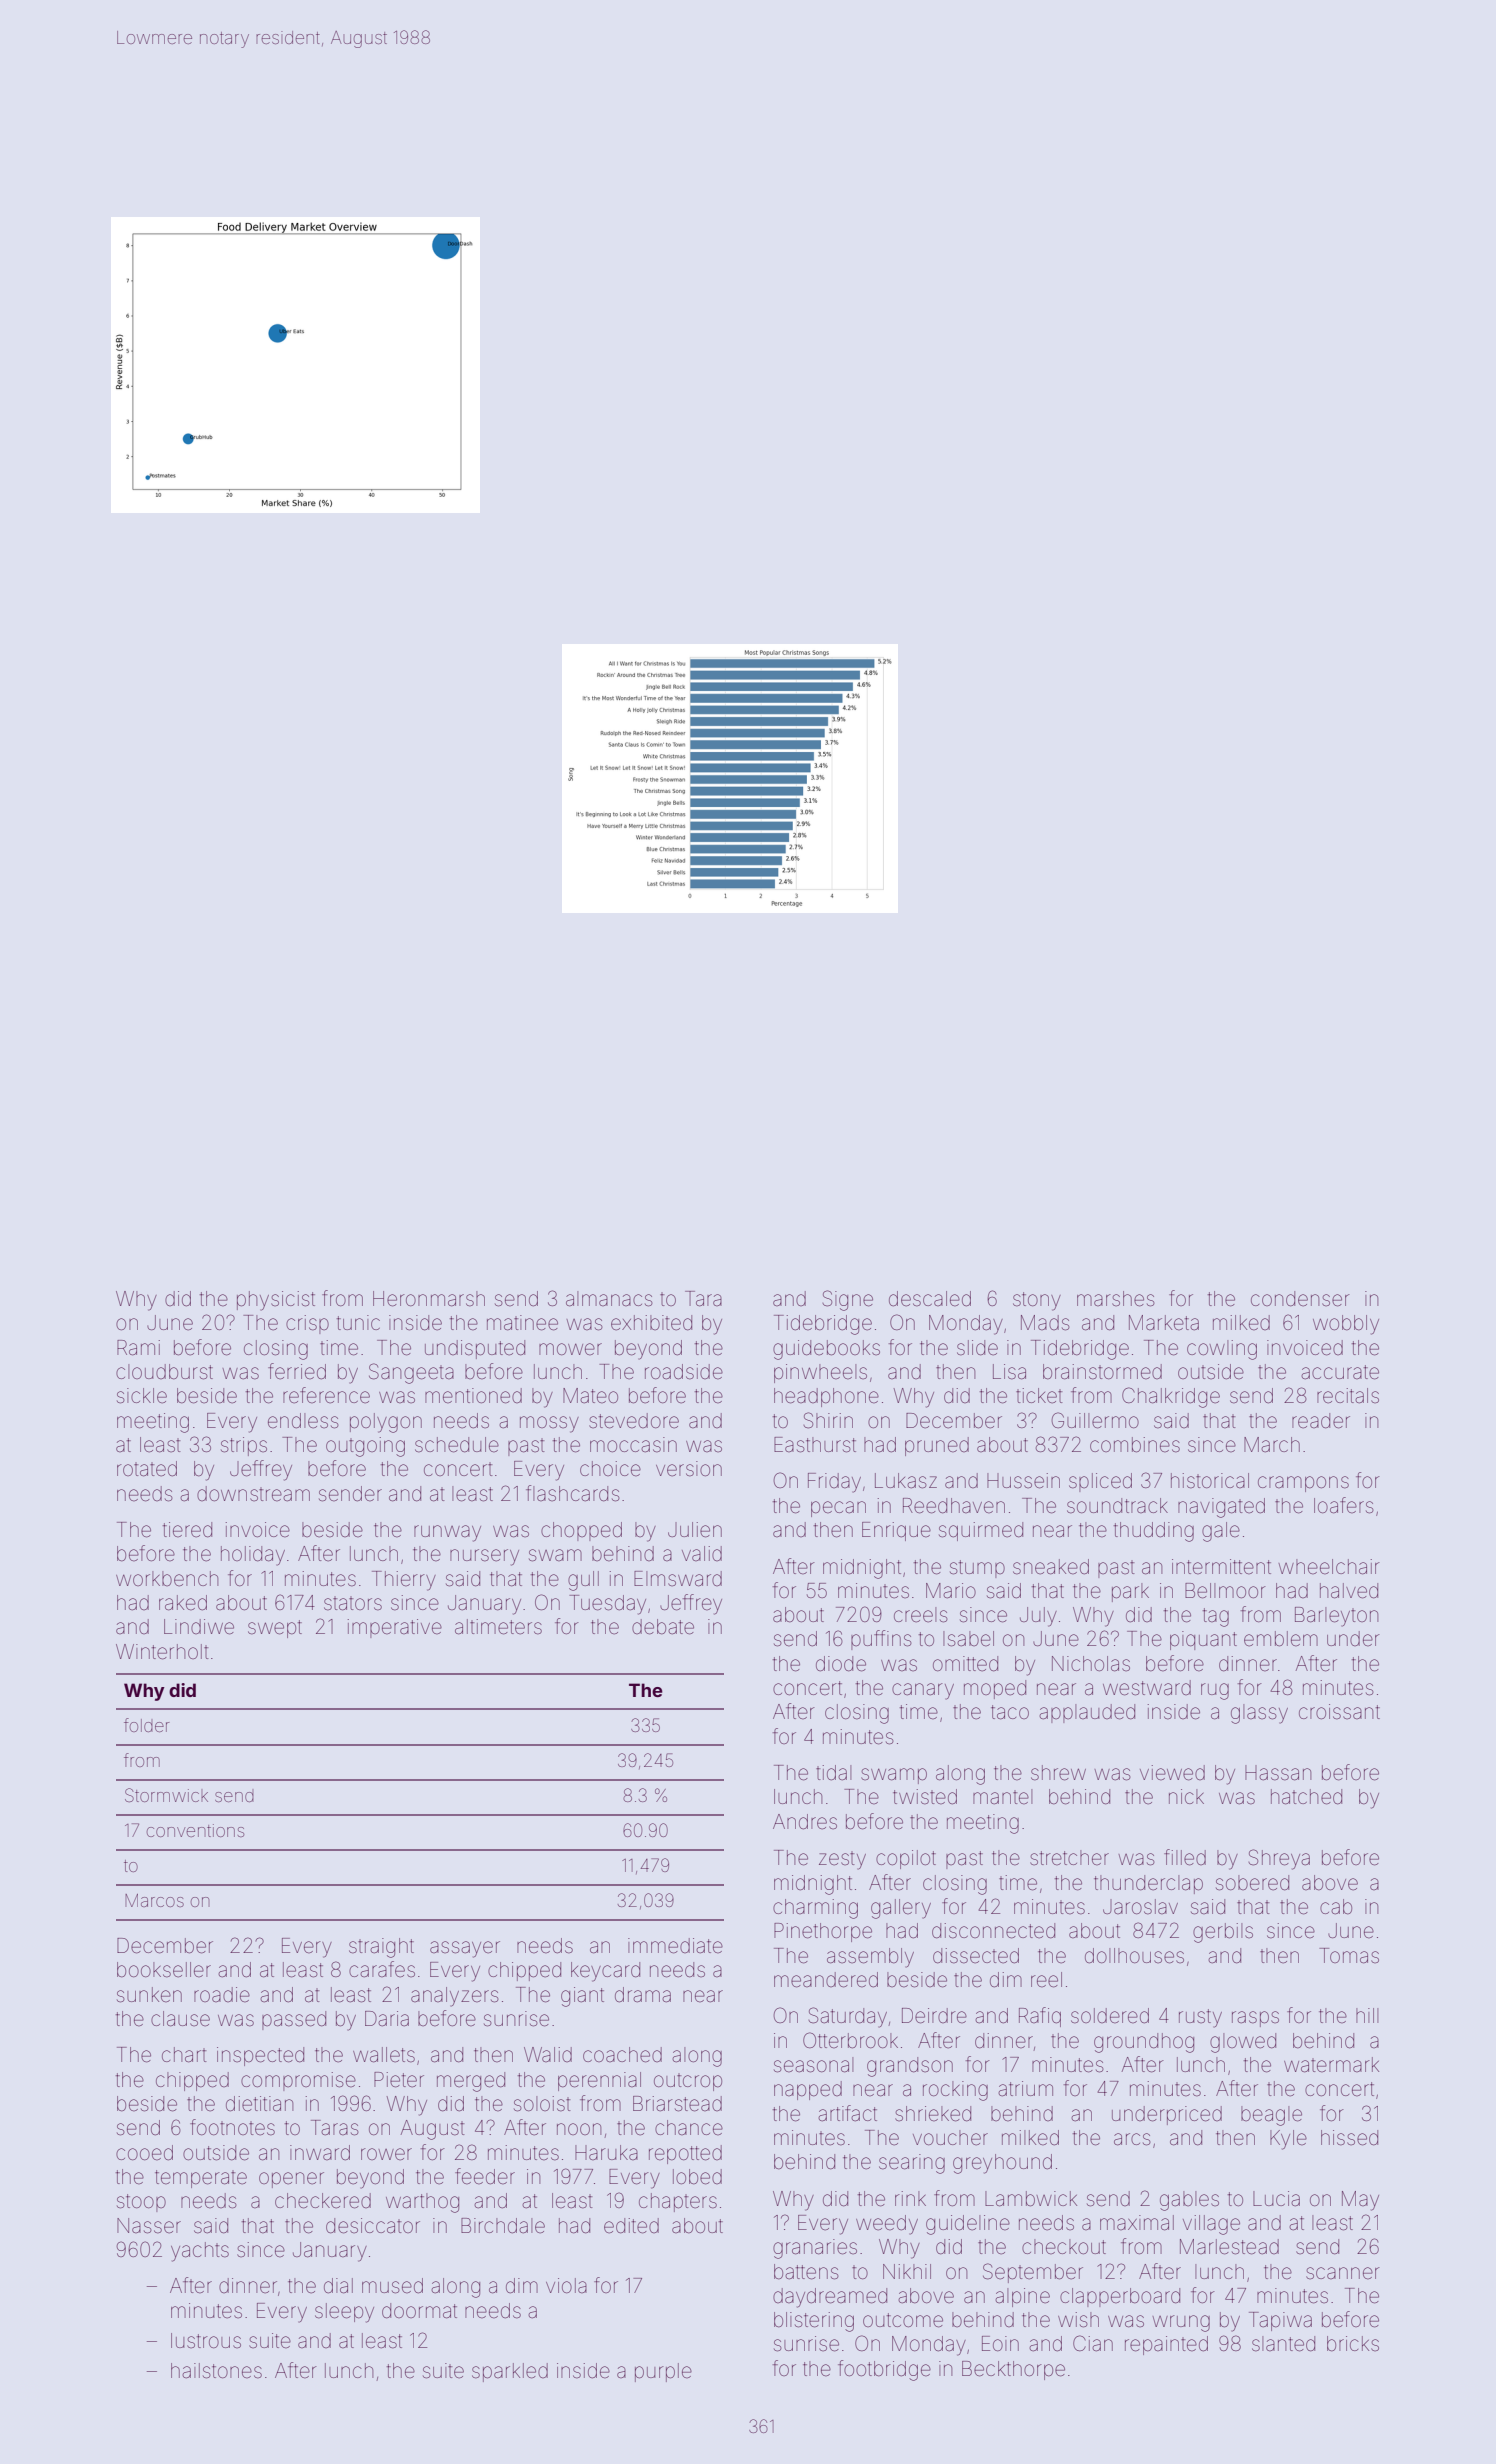 Image resolution: width=1496 pixels, height=2464 pixels. Describe the element at coordinates (826, 1980) in the image. I see `meandered` at that location.
